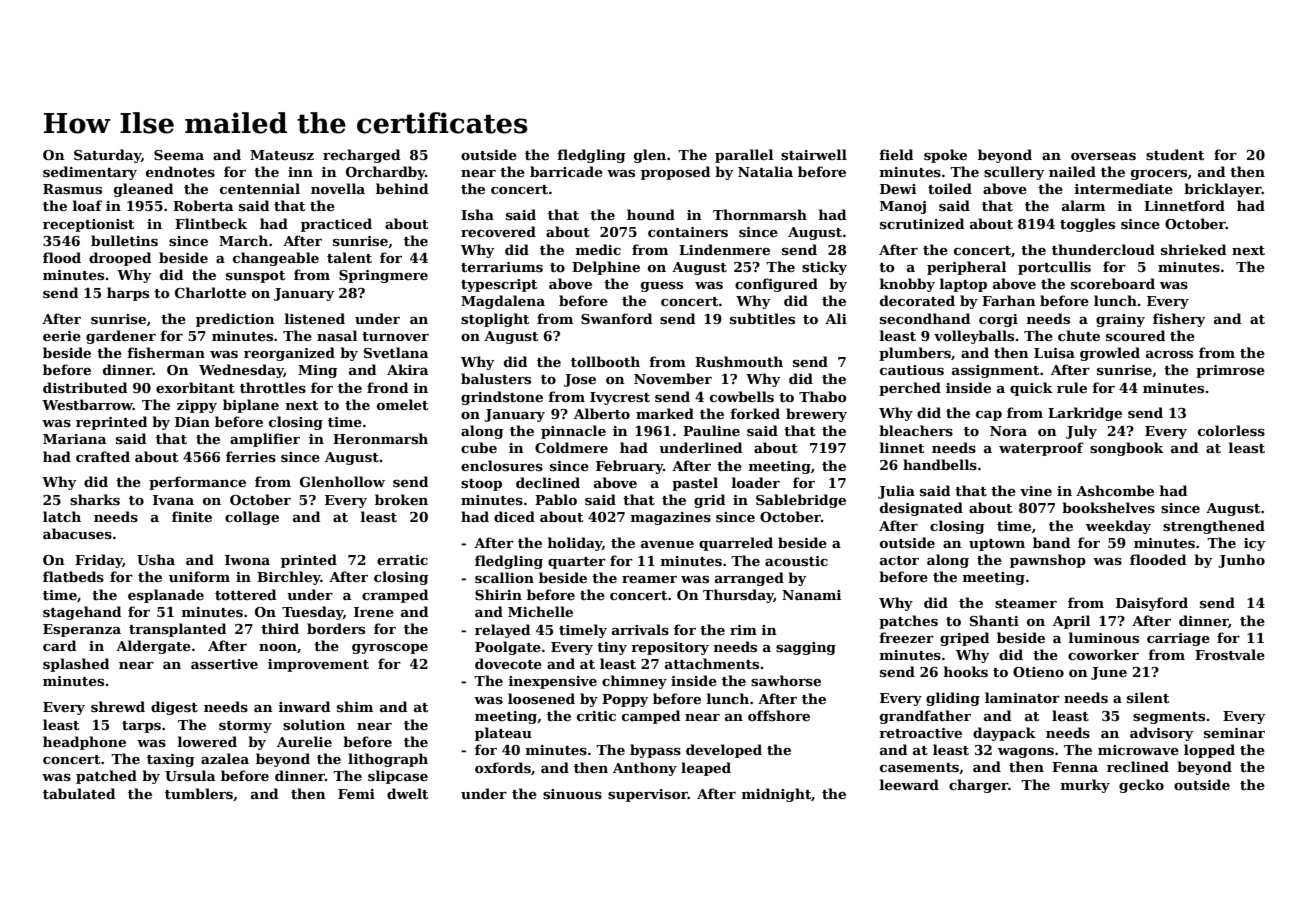 This screenshot has width=1308, height=924. Describe the element at coordinates (1230, 371) in the screenshot. I see `primrose` at that location.
